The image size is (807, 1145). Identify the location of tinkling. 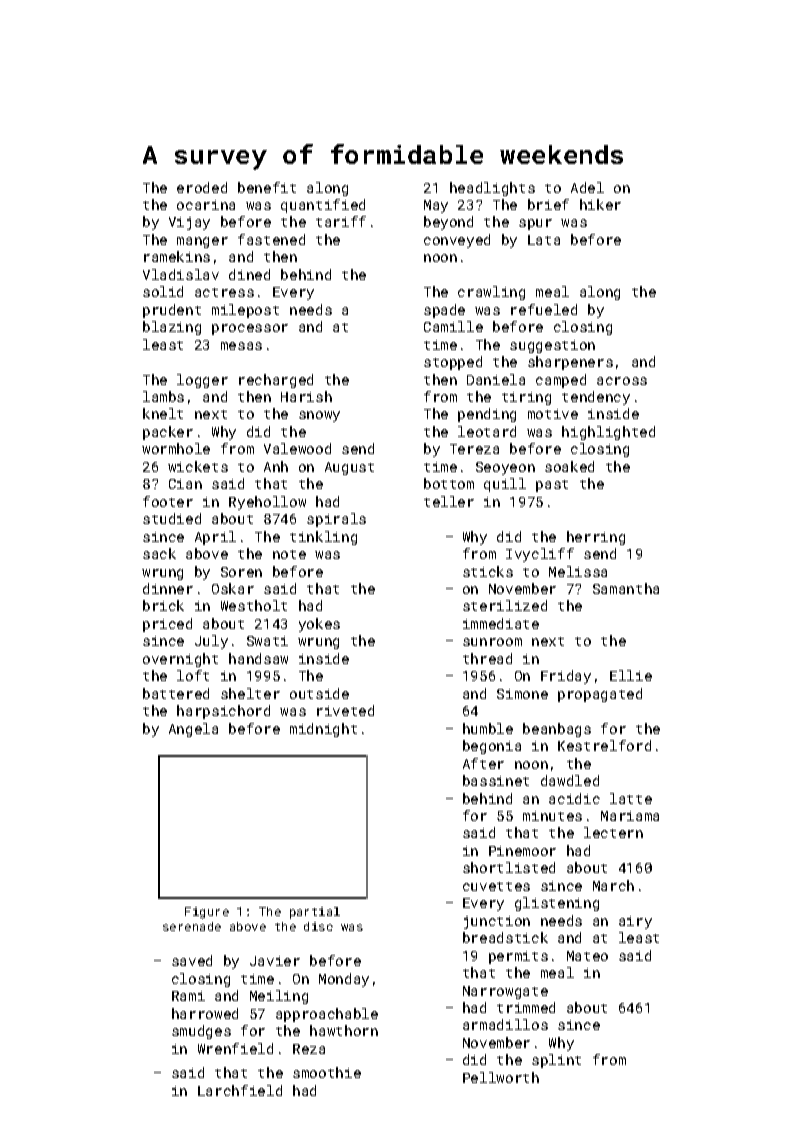
(323, 538).
